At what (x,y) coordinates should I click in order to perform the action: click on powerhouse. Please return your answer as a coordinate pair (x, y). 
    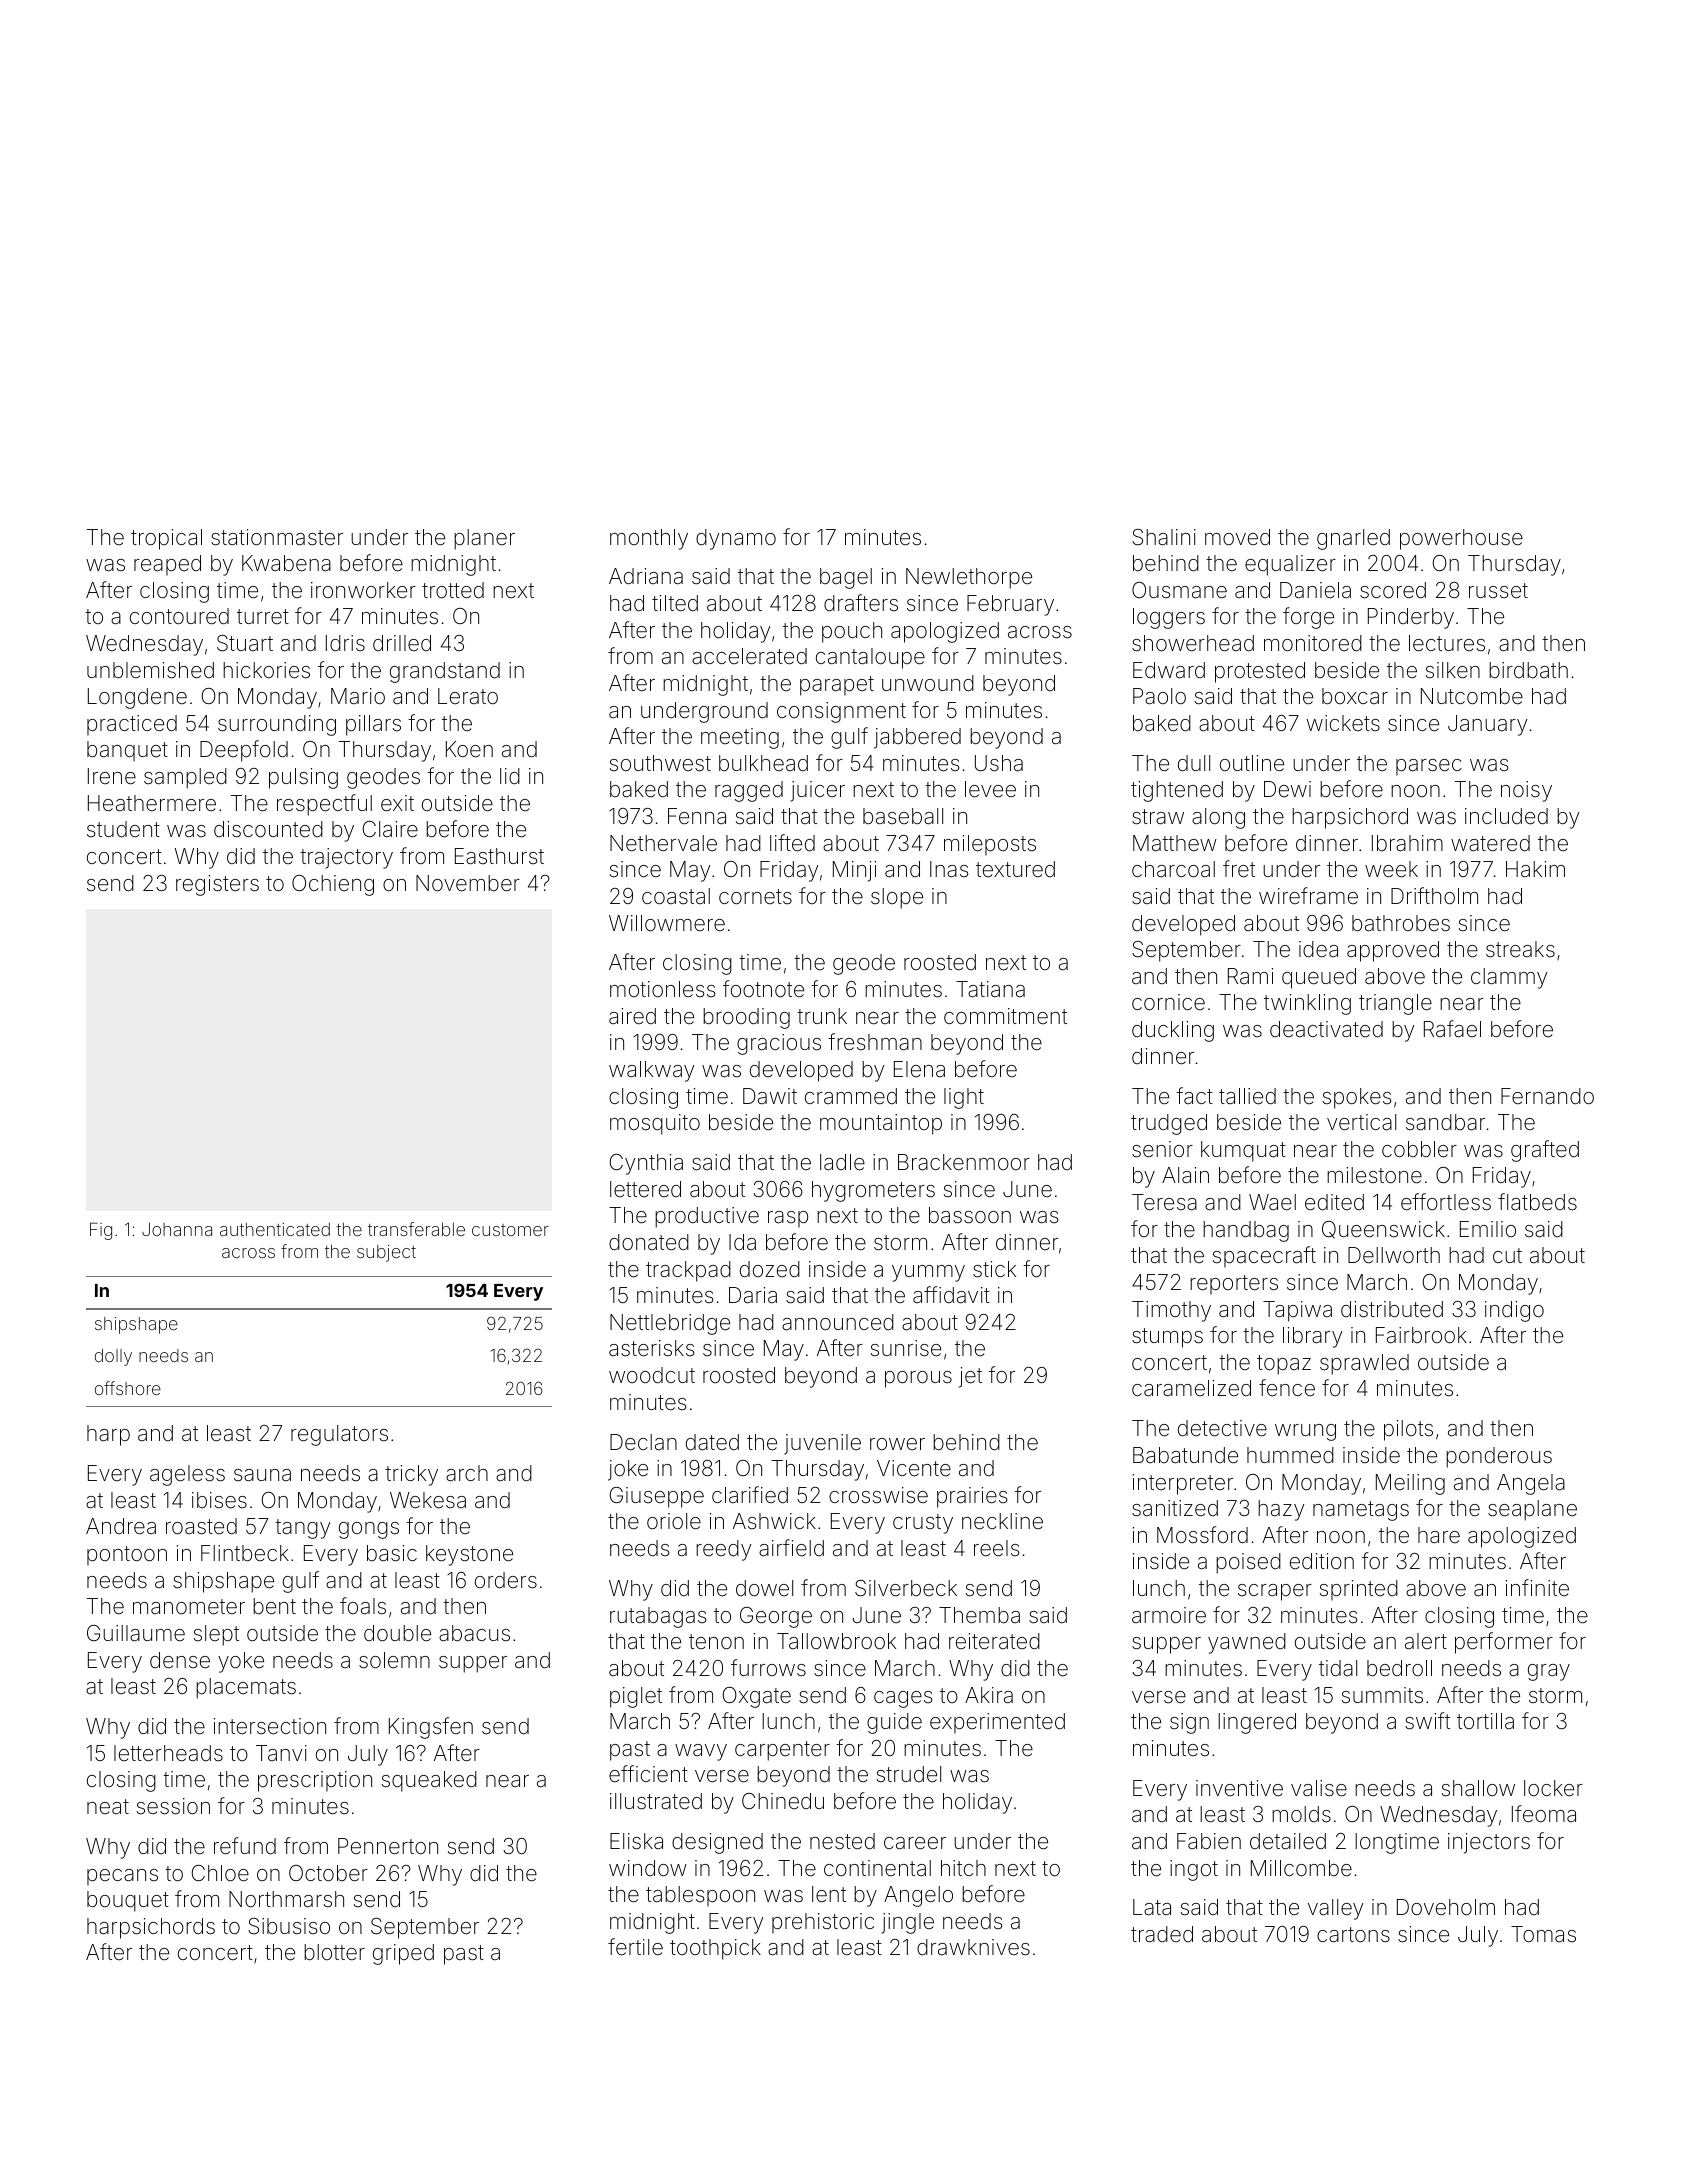
    Looking at the image, I should click on (1461, 539).
